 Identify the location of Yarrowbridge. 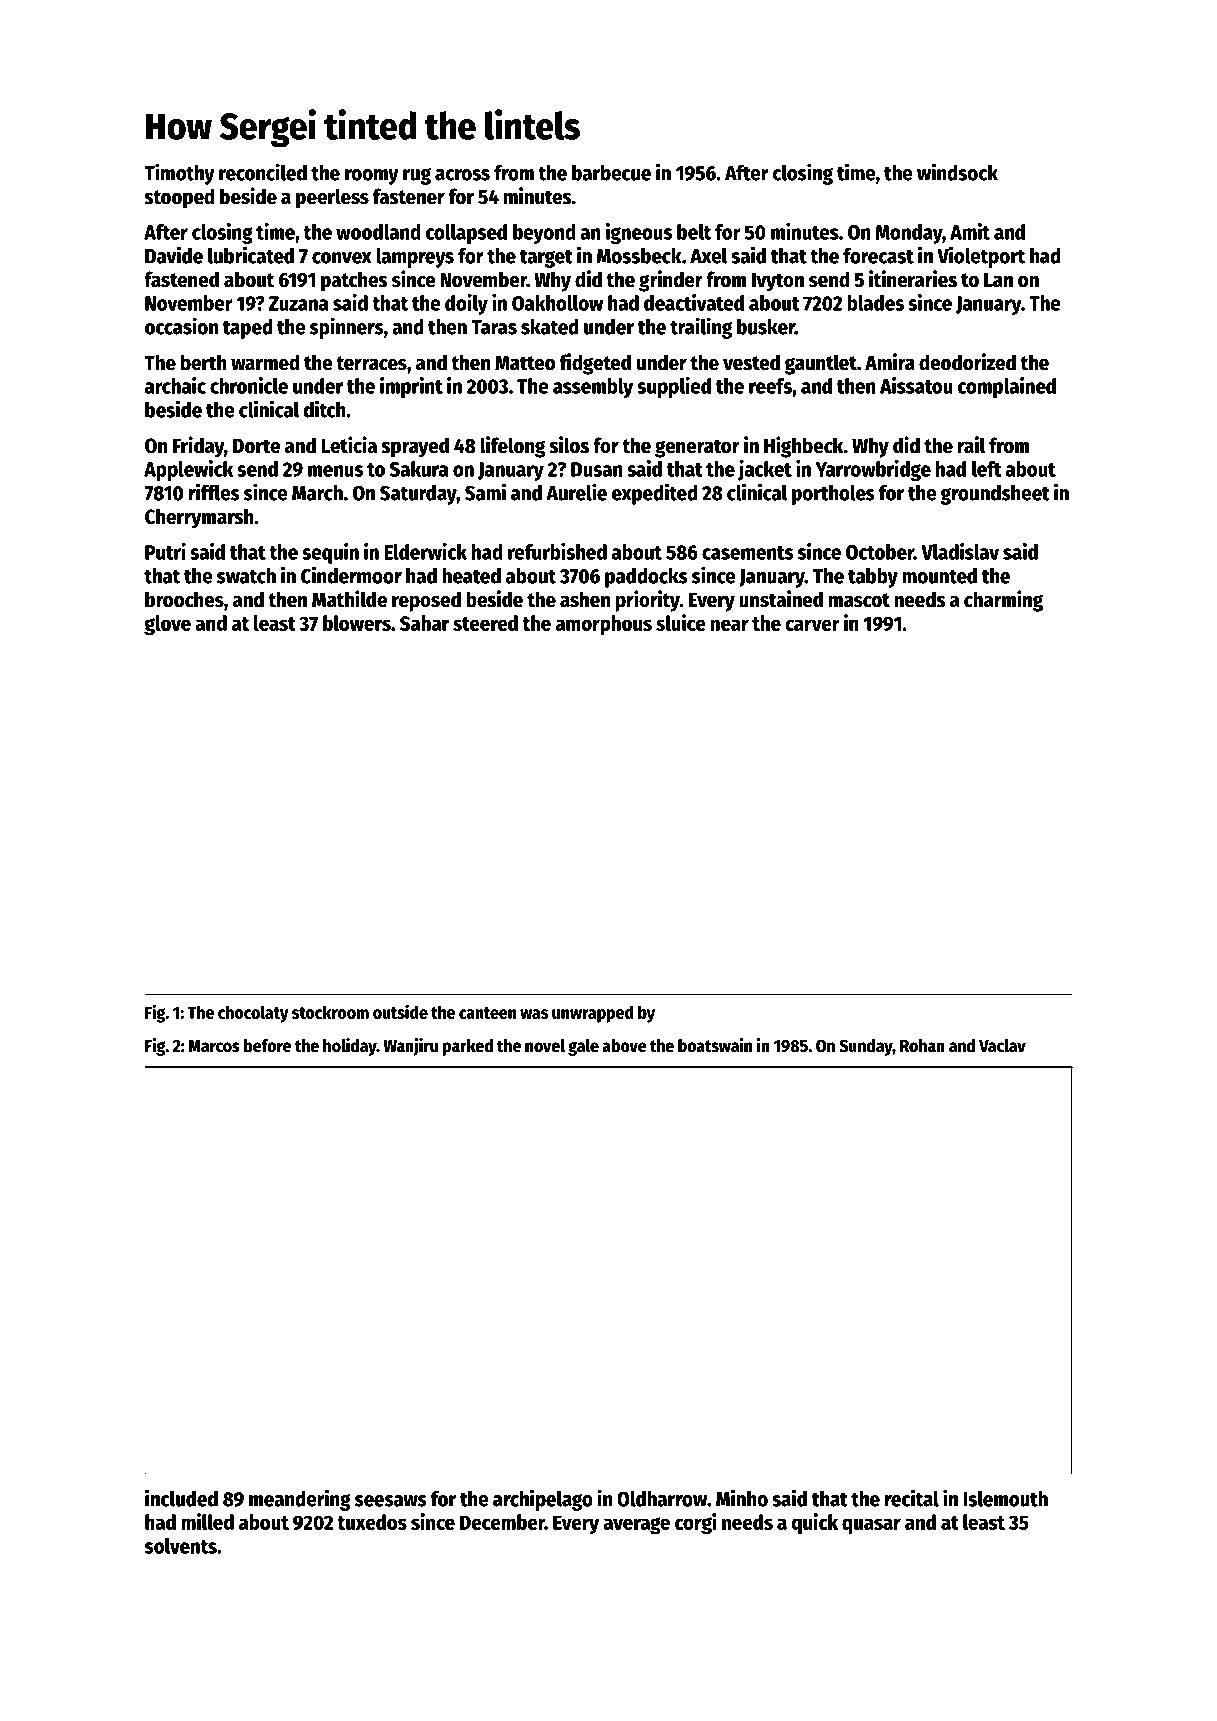
(873, 470).
